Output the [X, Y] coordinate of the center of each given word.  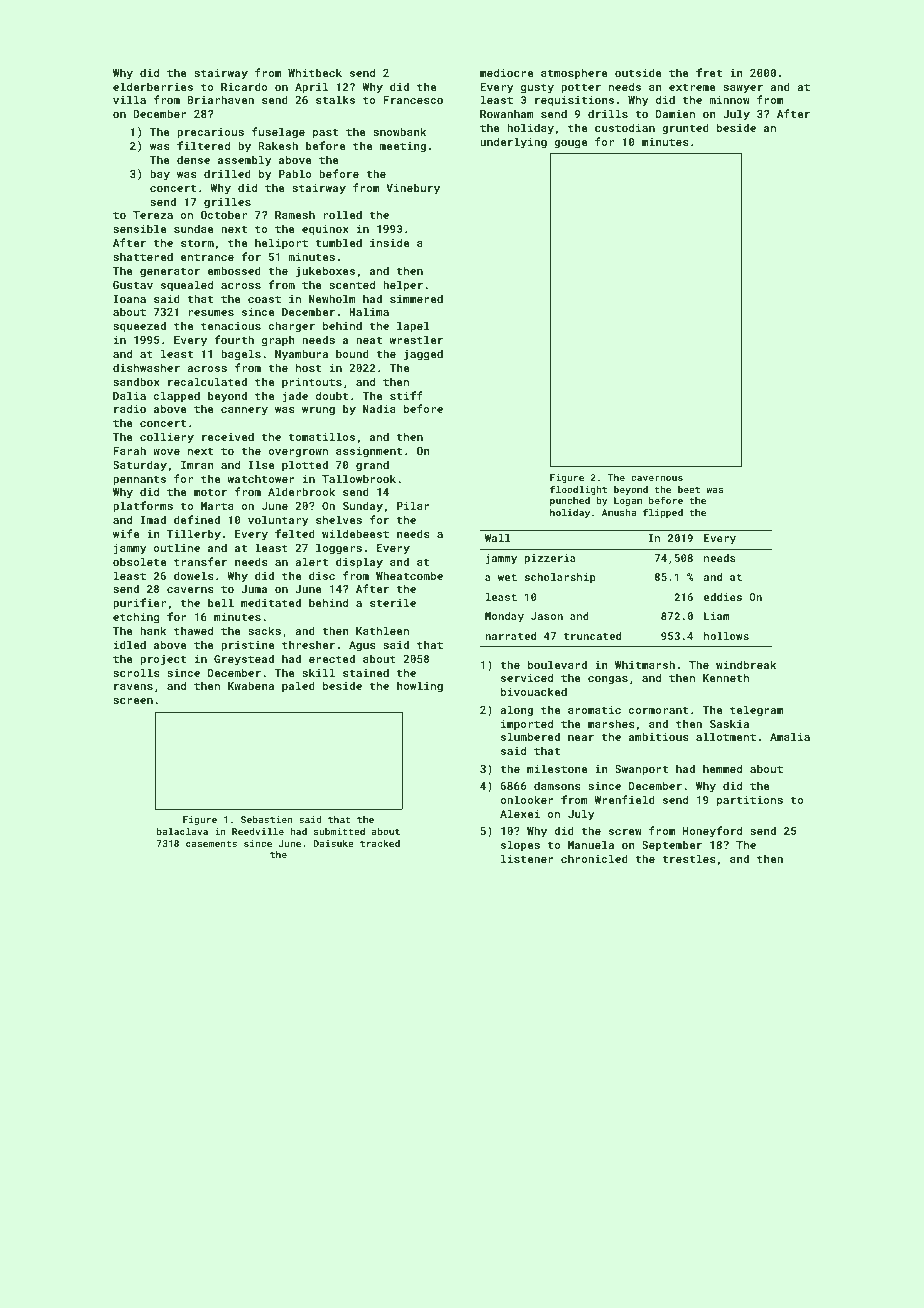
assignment [369, 452]
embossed [234, 270]
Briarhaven [220, 99]
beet [689, 489]
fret [709, 72]
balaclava [182, 831]
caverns [190, 590]
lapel [413, 327]
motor [210, 492]
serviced [527, 677]
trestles [689, 858]
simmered [416, 298]
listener [527, 858]
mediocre [506, 72]
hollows [726, 636]
